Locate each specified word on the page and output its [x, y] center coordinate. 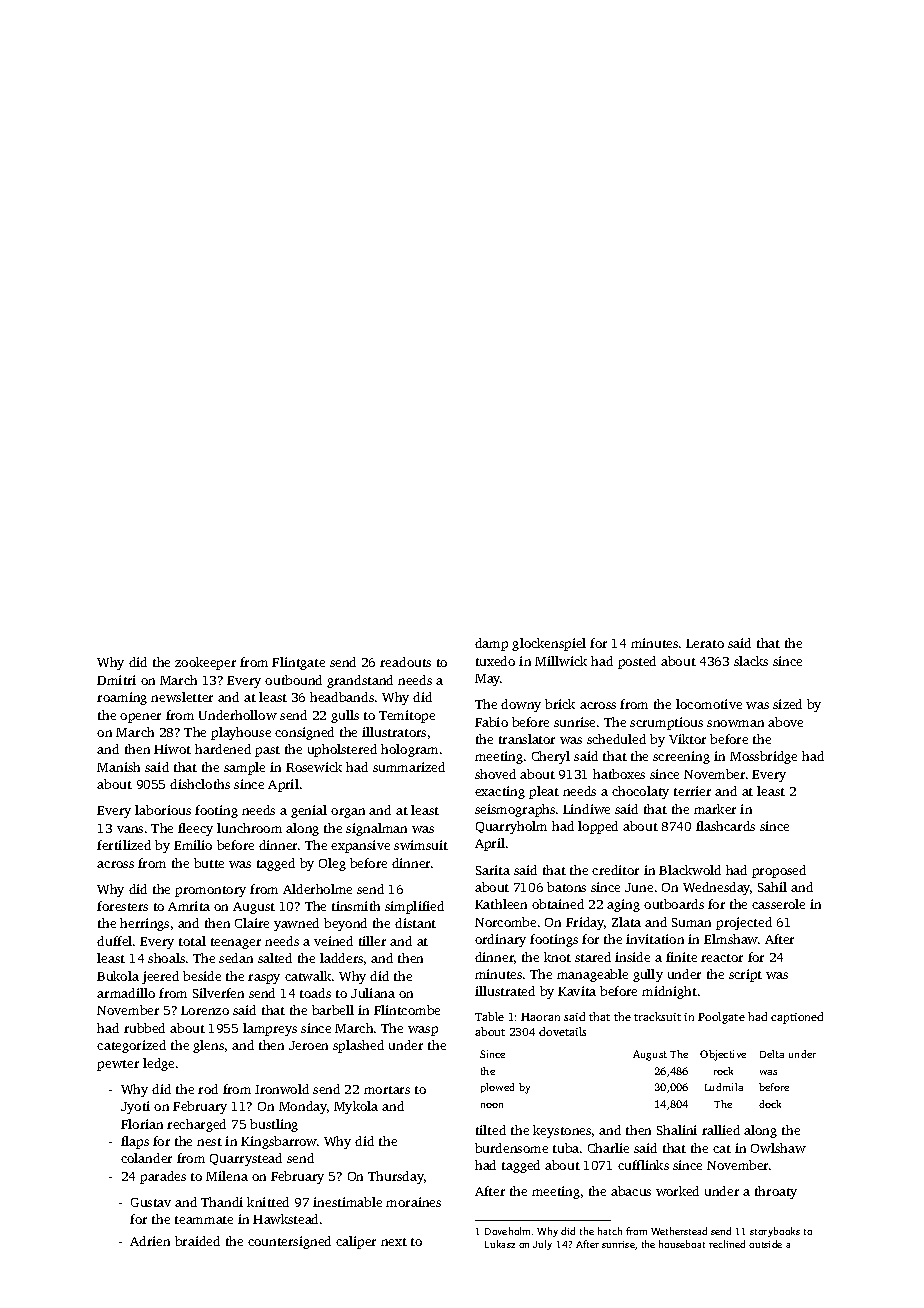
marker [715, 809]
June [639, 887]
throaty [776, 1192]
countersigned [289, 1242]
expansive [360, 846]
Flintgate [298, 663]
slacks [751, 661]
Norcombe [505, 922]
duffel [114, 941]
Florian [142, 1124]
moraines [413, 1202]
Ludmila [724, 1087]
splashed [358, 1046]
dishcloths [200, 784]
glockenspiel [549, 644]
